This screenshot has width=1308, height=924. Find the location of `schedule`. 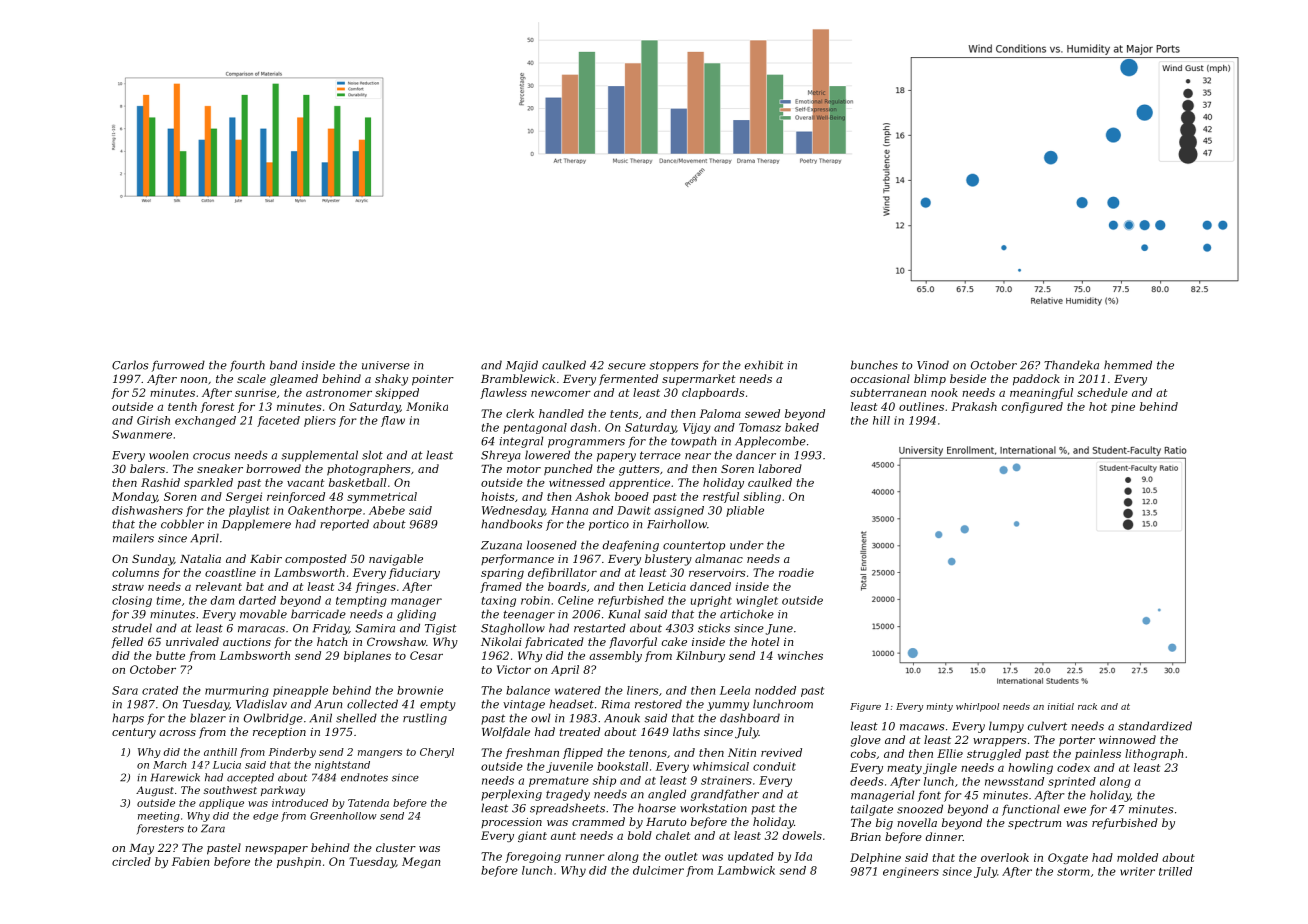

schedule is located at coordinates (1102, 392).
